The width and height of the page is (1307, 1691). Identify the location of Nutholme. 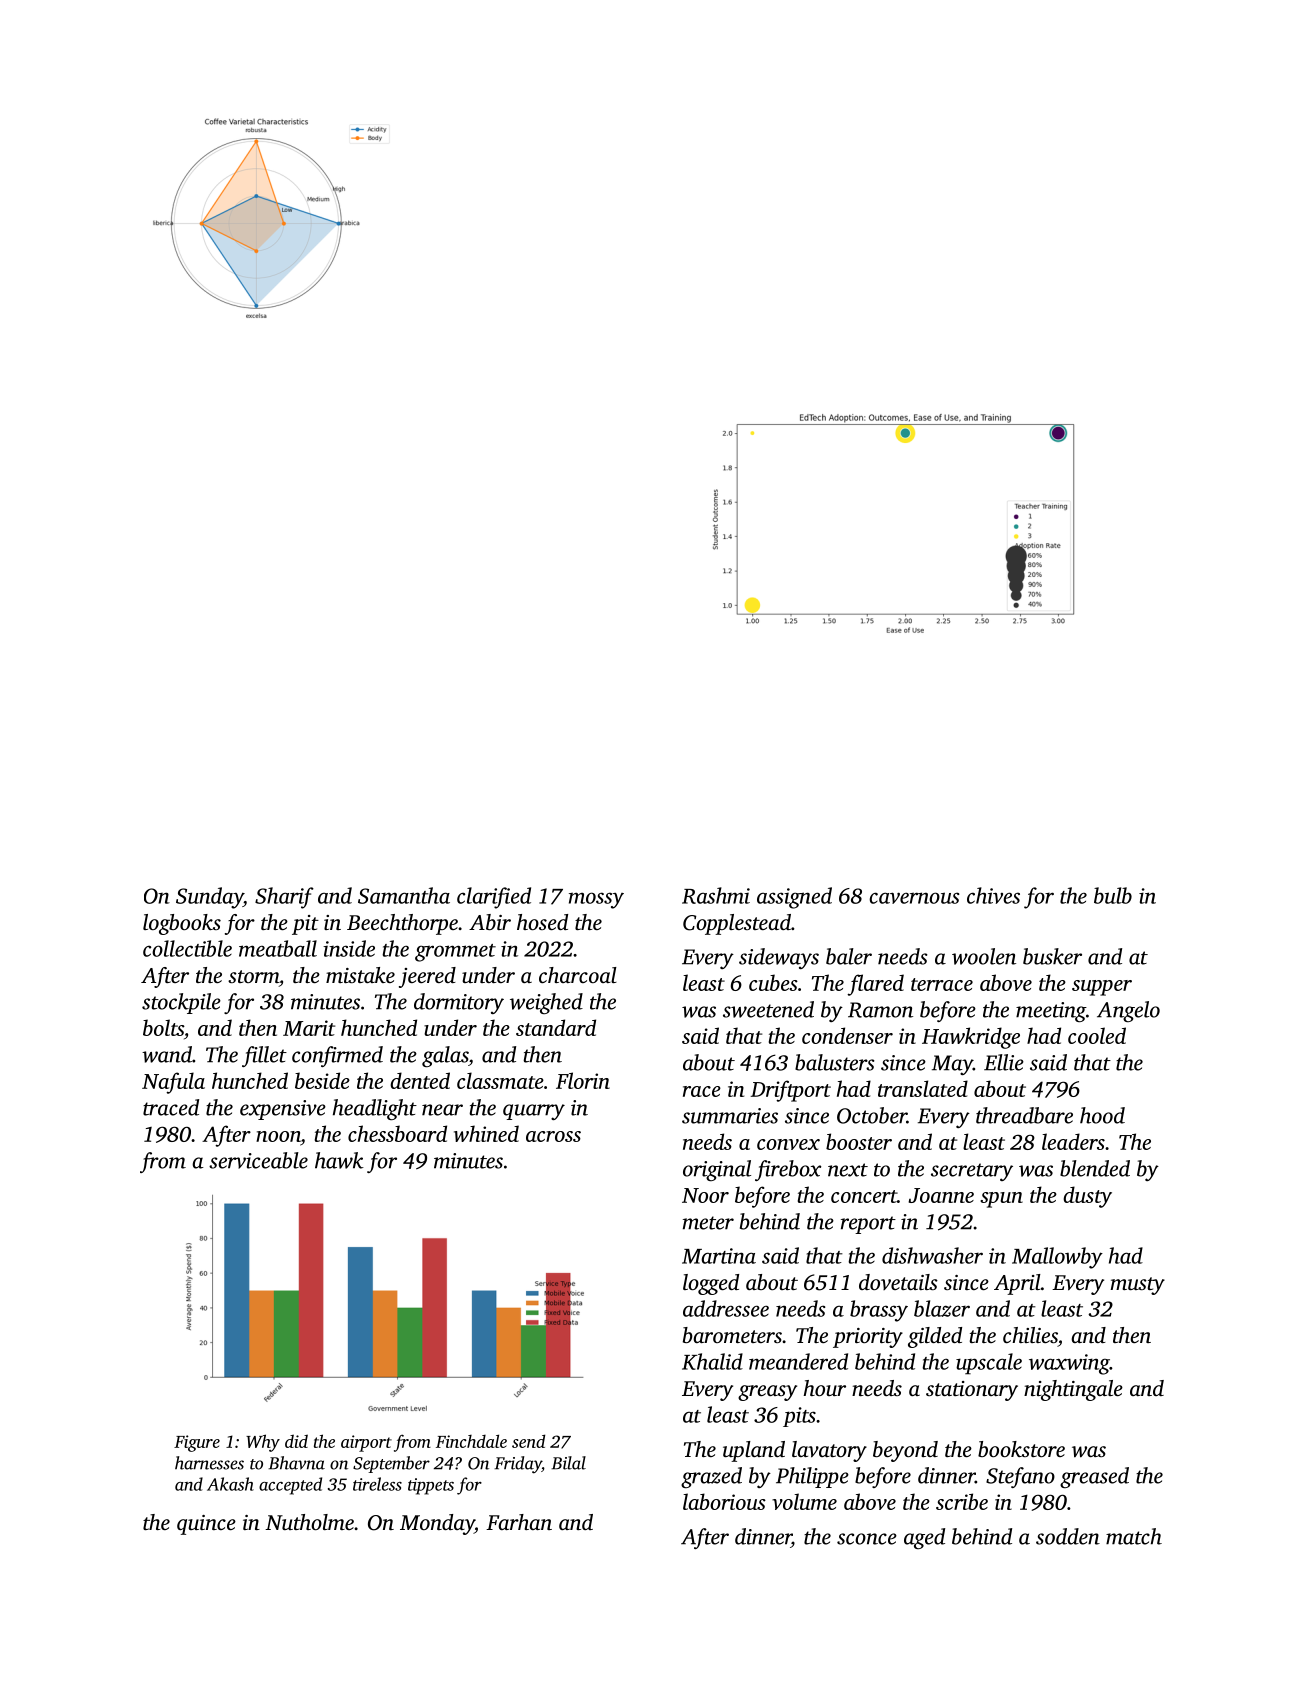
(309, 1522).
